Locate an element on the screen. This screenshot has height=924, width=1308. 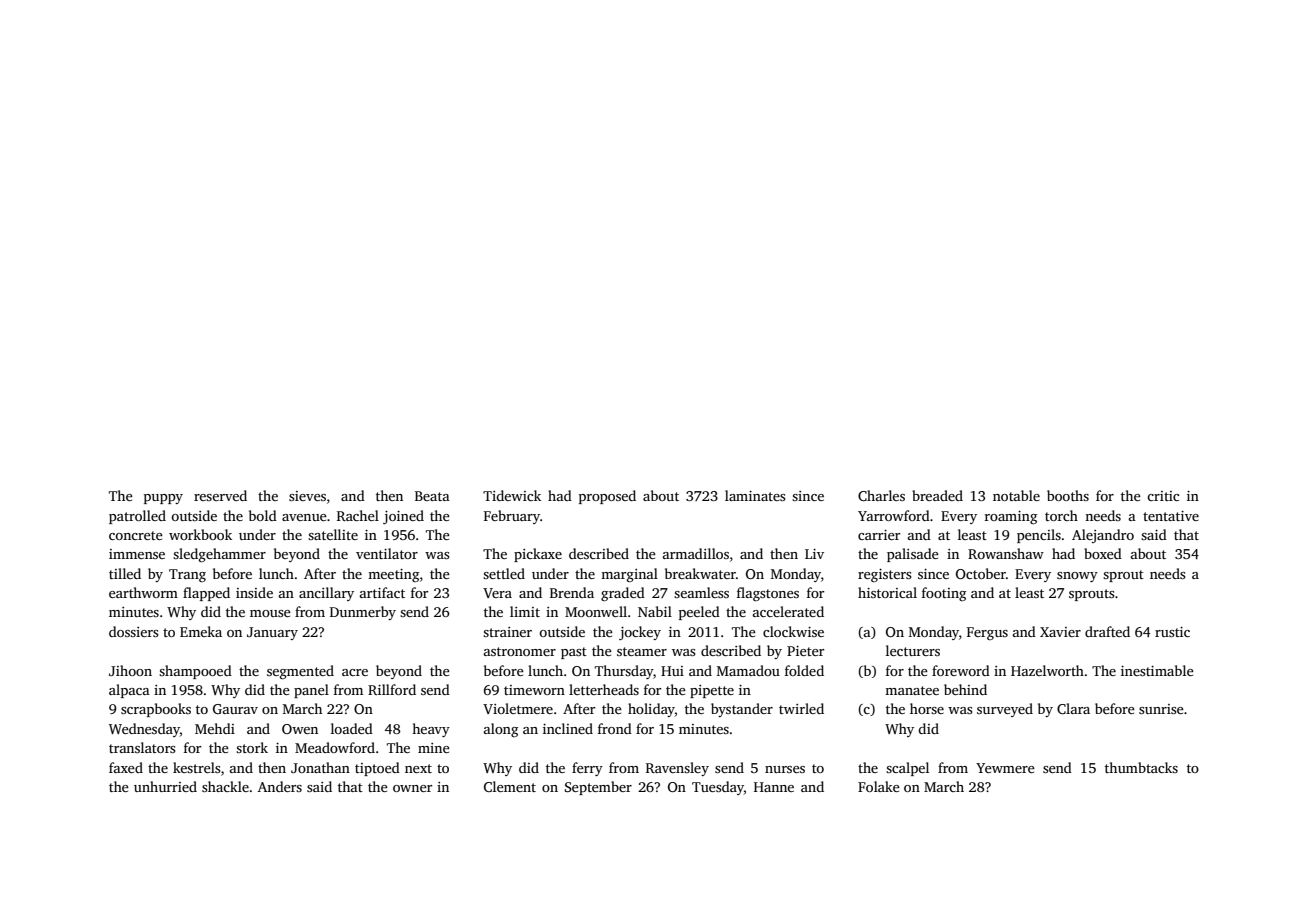
letterheads is located at coordinates (604, 689).
